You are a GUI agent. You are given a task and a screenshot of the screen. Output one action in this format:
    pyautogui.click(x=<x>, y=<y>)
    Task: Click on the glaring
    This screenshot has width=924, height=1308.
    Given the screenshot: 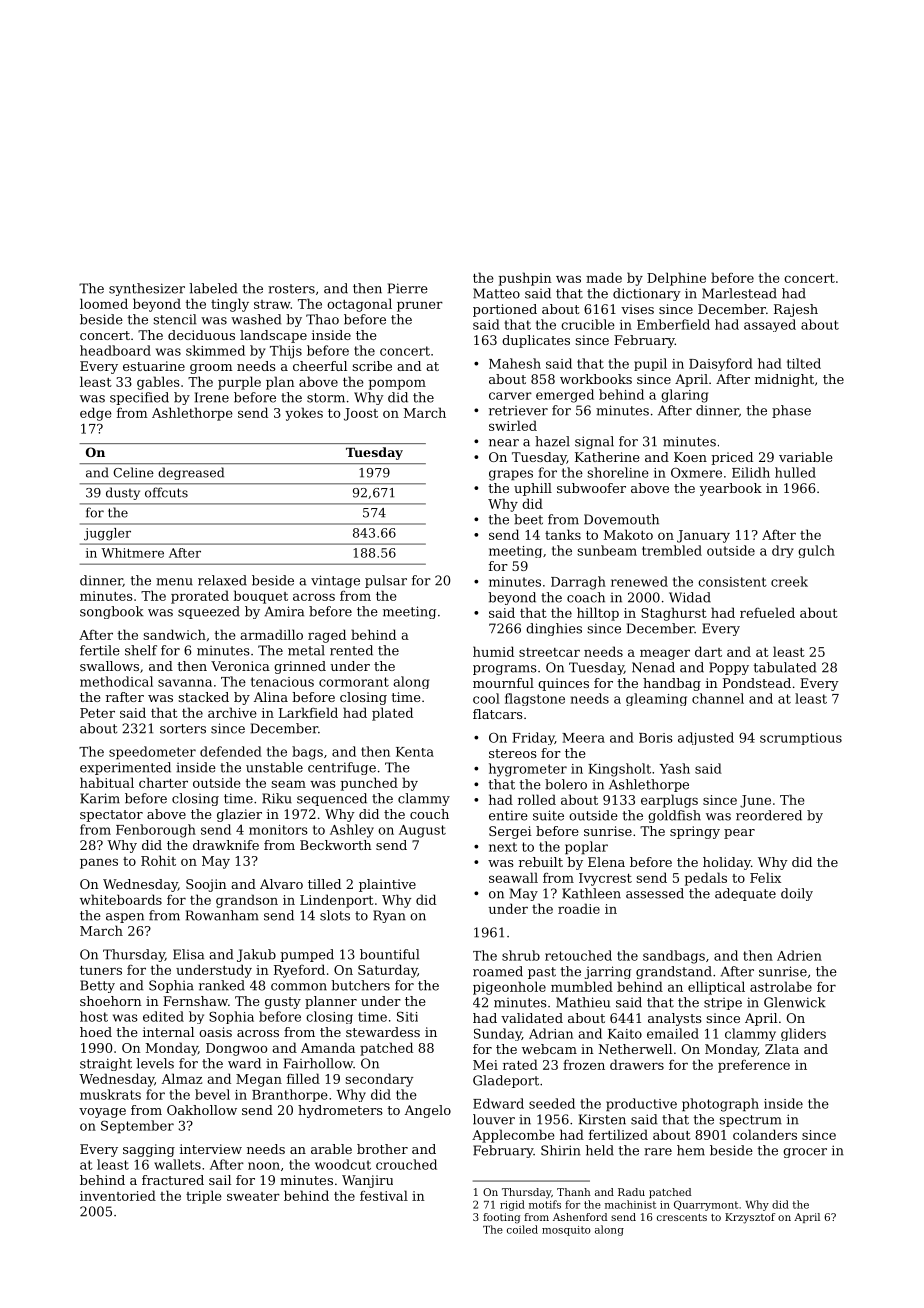 What is the action you would take?
    pyautogui.click(x=684, y=396)
